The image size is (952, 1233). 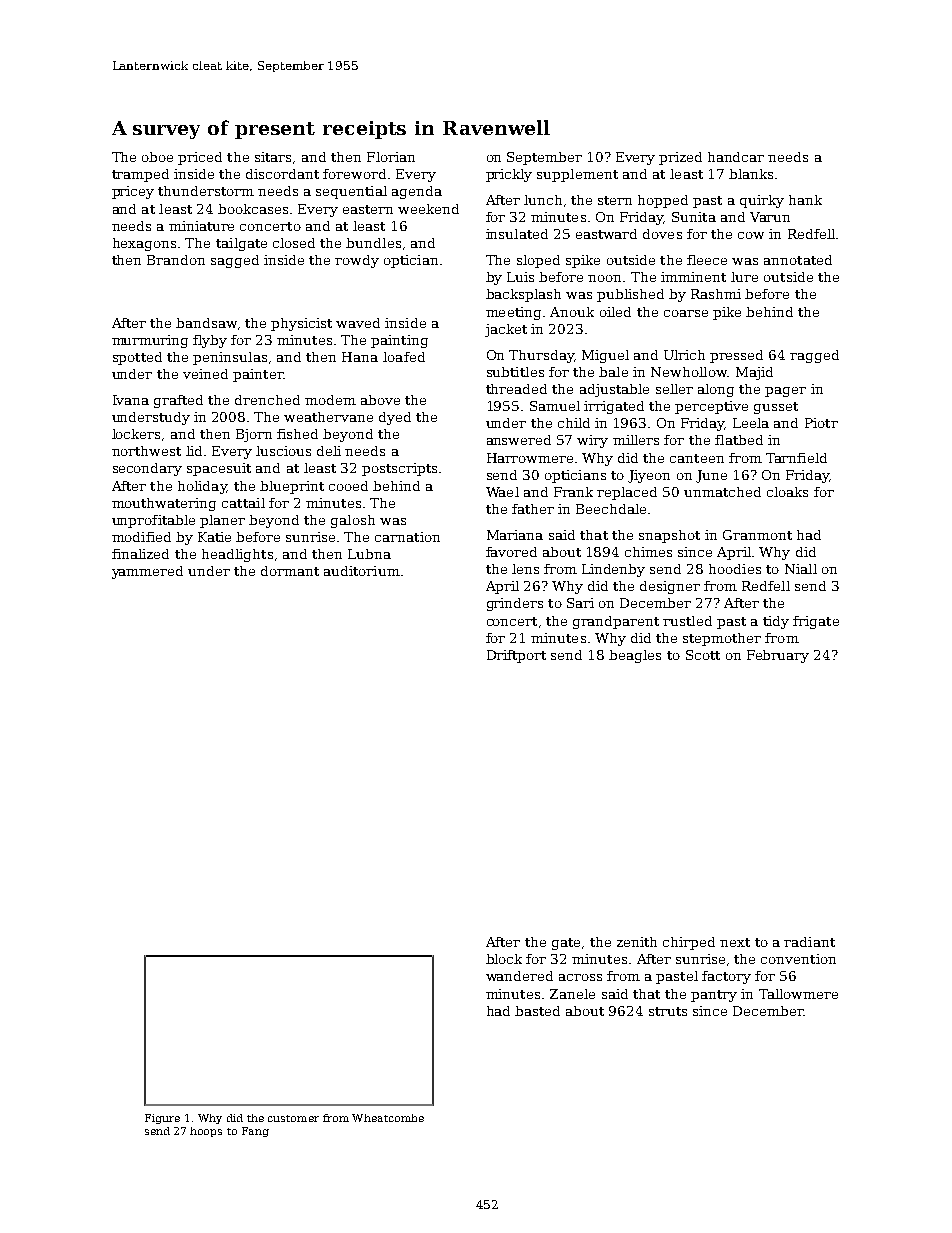 What do you see at coordinates (504, 959) in the screenshot?
I see `block` at bounding box center [504, 959].
